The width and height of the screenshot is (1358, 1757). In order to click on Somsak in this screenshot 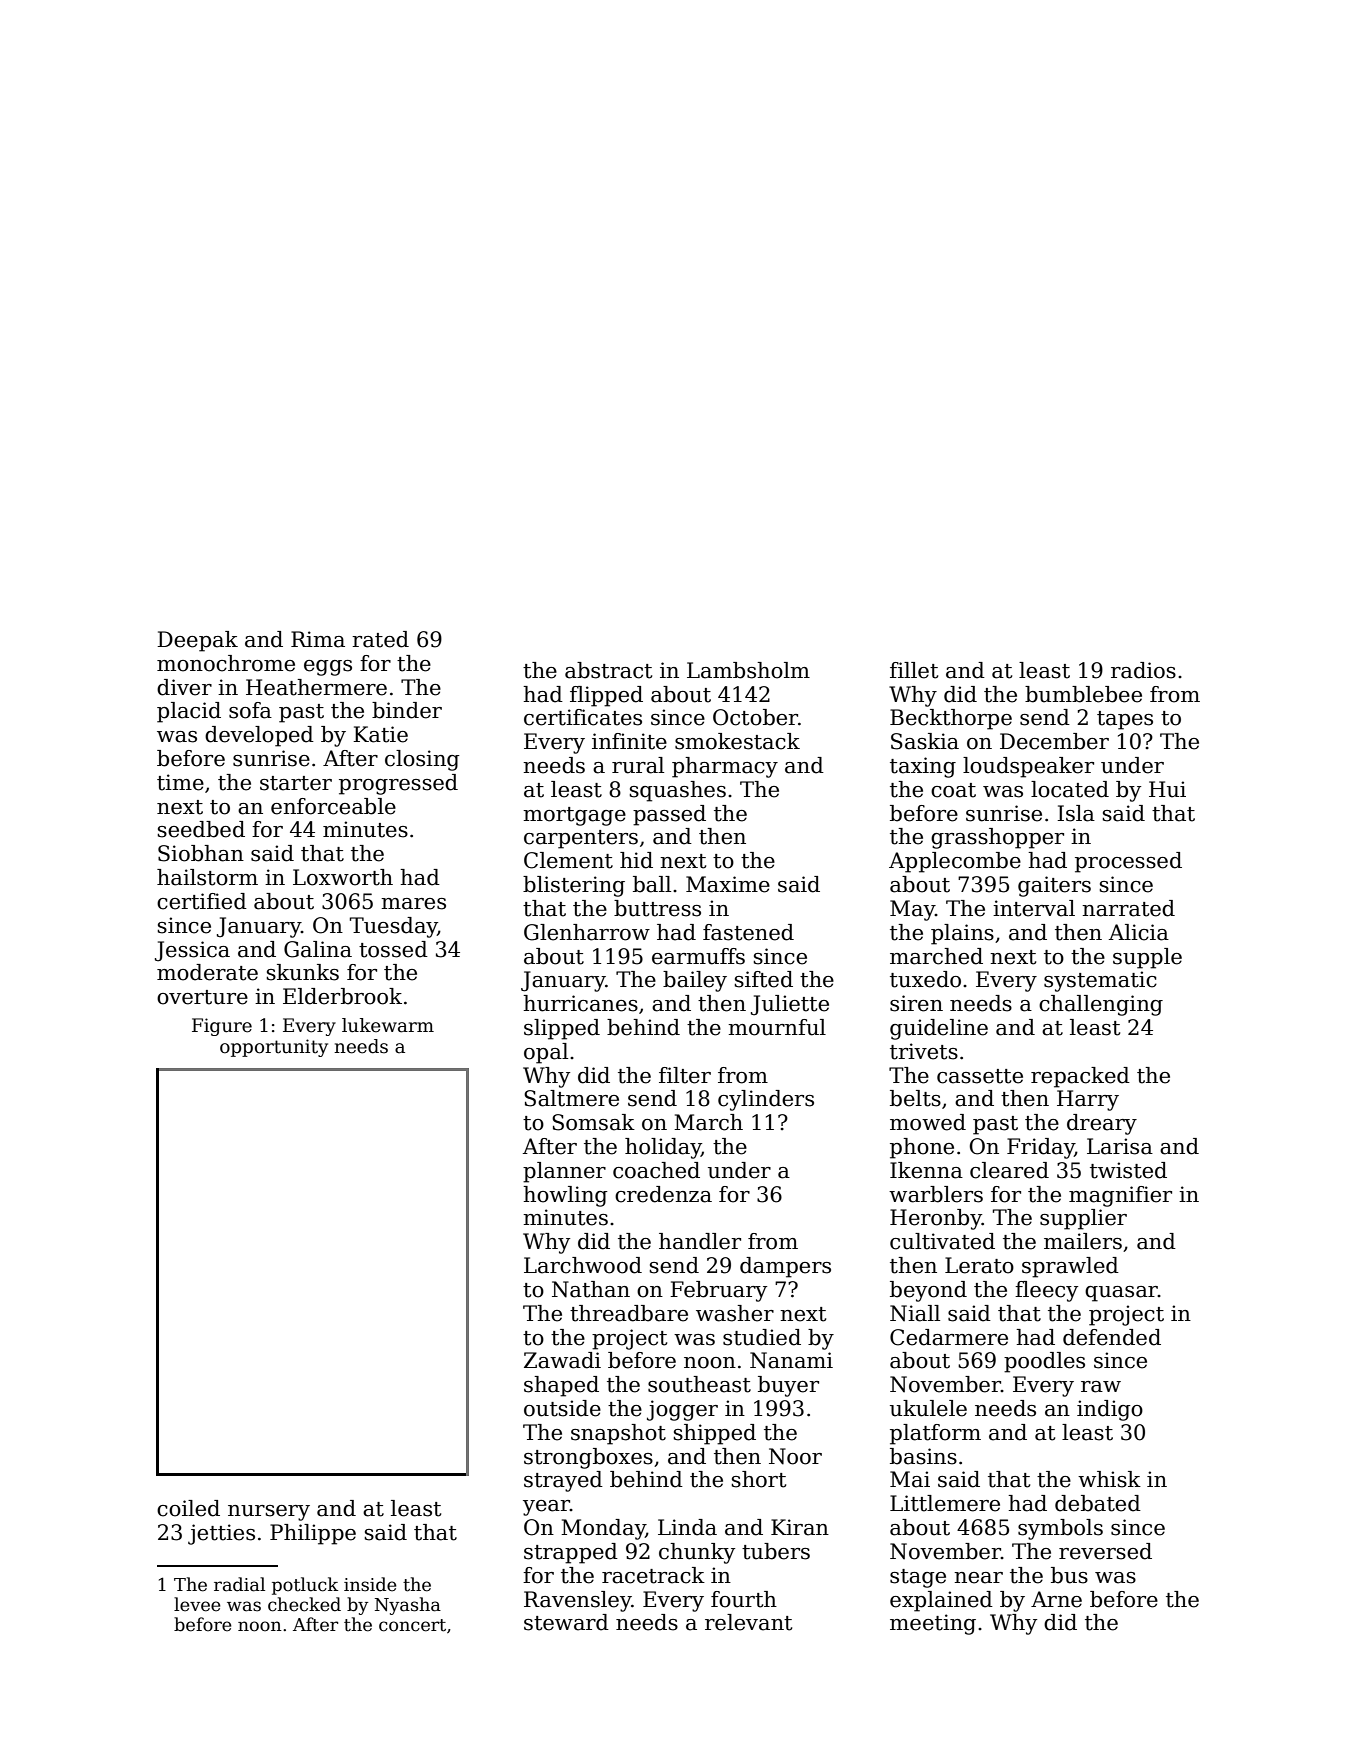, I will do `click(593, 1122)`.
